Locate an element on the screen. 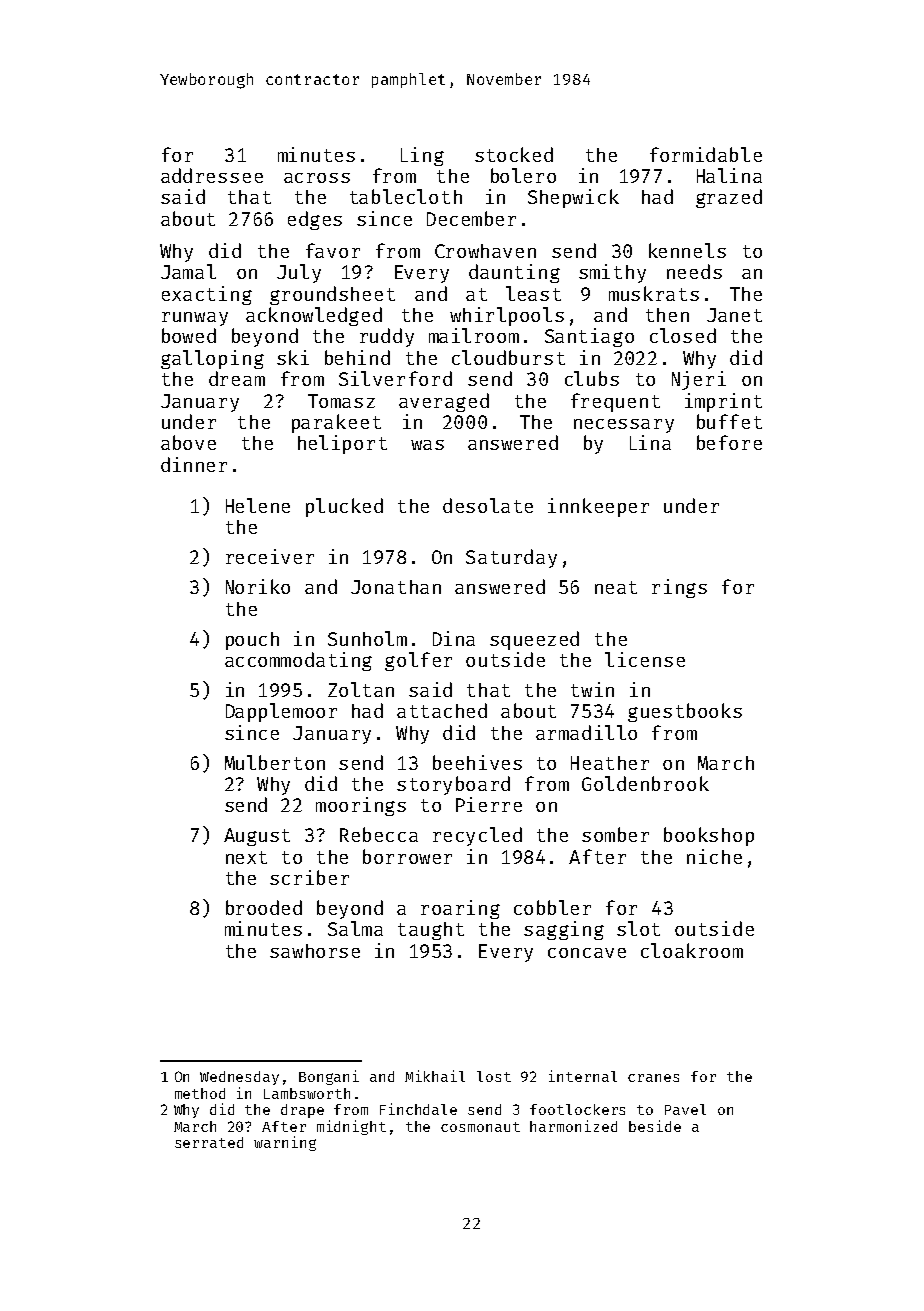 The width and height of the screenshot is (924, 1311). addressee is located at coordinates (212, 175).
